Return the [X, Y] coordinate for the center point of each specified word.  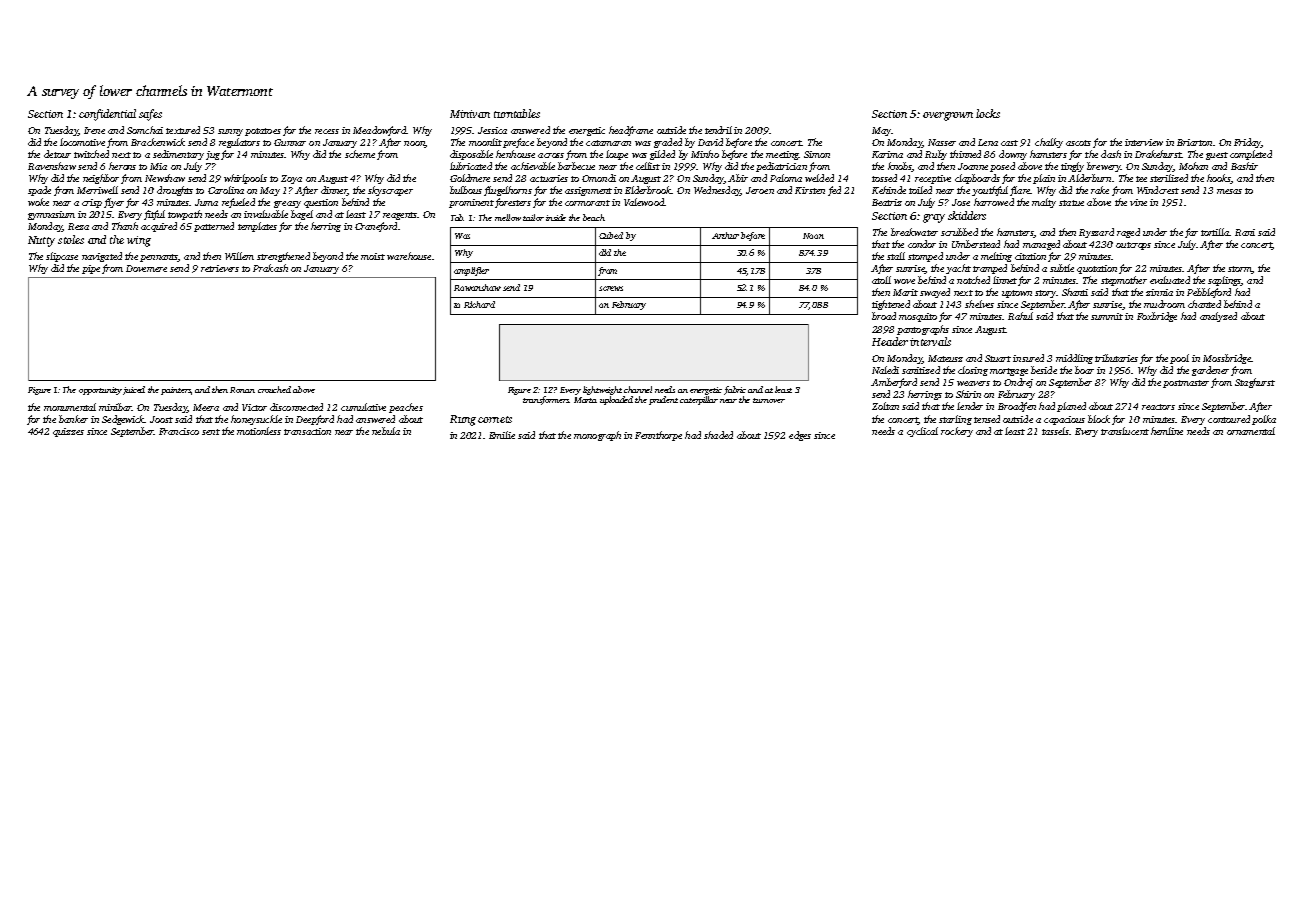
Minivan [470, 114]
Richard [479, 304]
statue [1071, 203]
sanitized [921, 370]
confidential [107, 115]
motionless [259, 431]
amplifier [471, 271]
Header [890, 341]
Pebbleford [1209, 293]
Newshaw [165, 178]
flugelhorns [508, 191]
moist [373, 256]
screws [611, 288]
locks [988, 113]
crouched [274, 389]
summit [1107, 316]
